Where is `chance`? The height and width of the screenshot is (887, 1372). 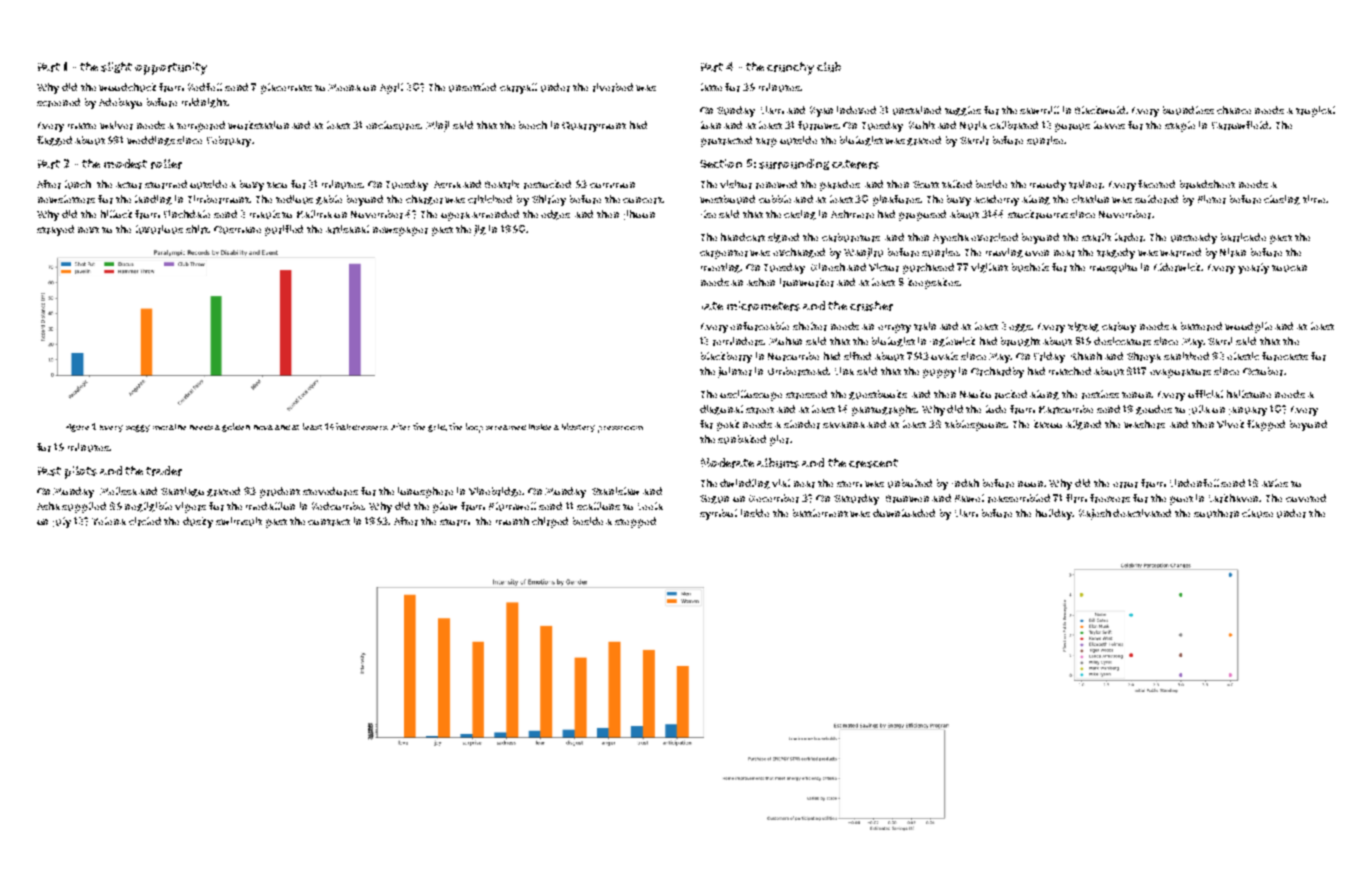
chance is located at coordinates (1234, 110).
